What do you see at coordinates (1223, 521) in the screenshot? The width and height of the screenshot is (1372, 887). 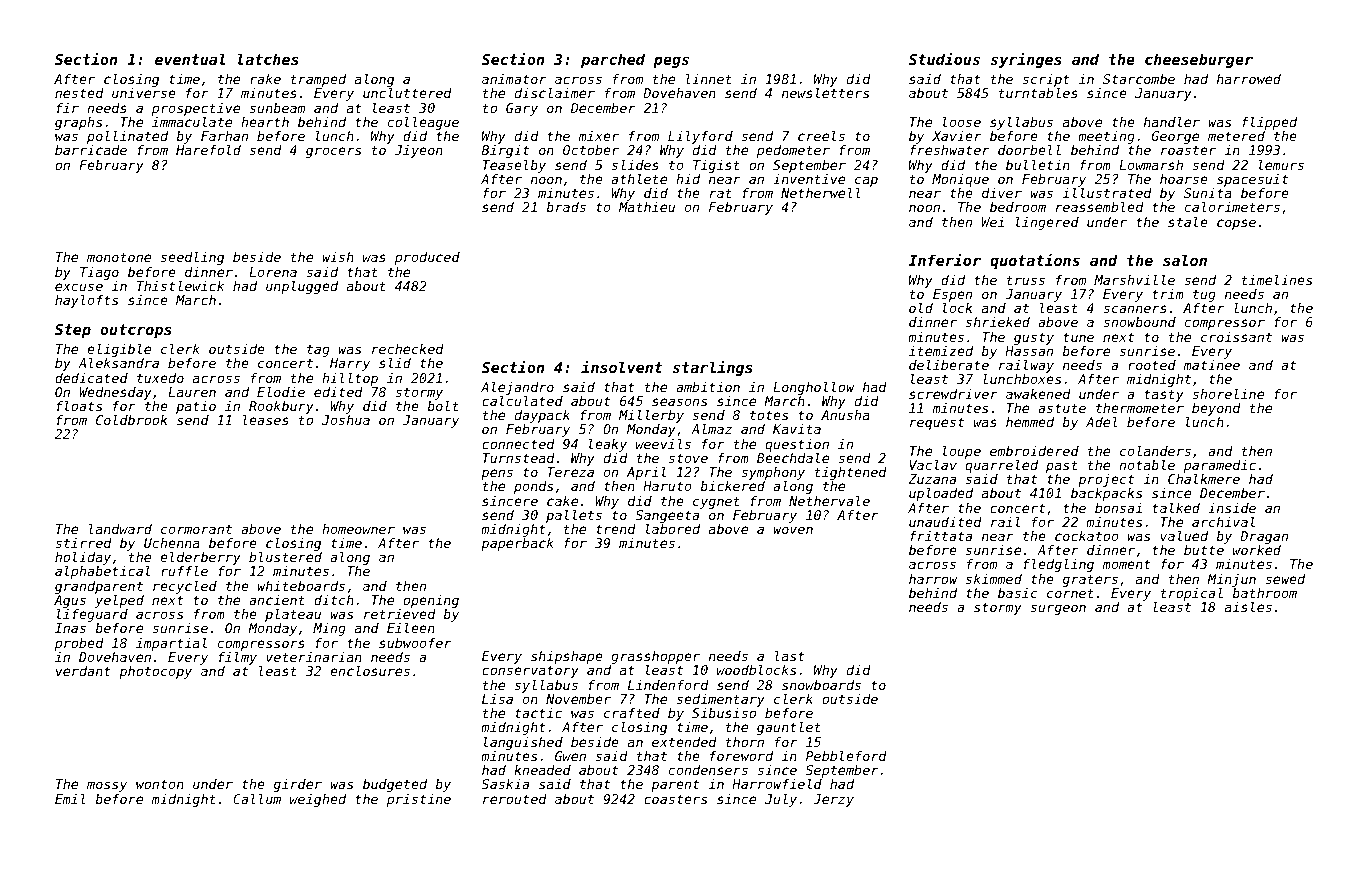 I see `archival` at bounding box center [1223, 521].
